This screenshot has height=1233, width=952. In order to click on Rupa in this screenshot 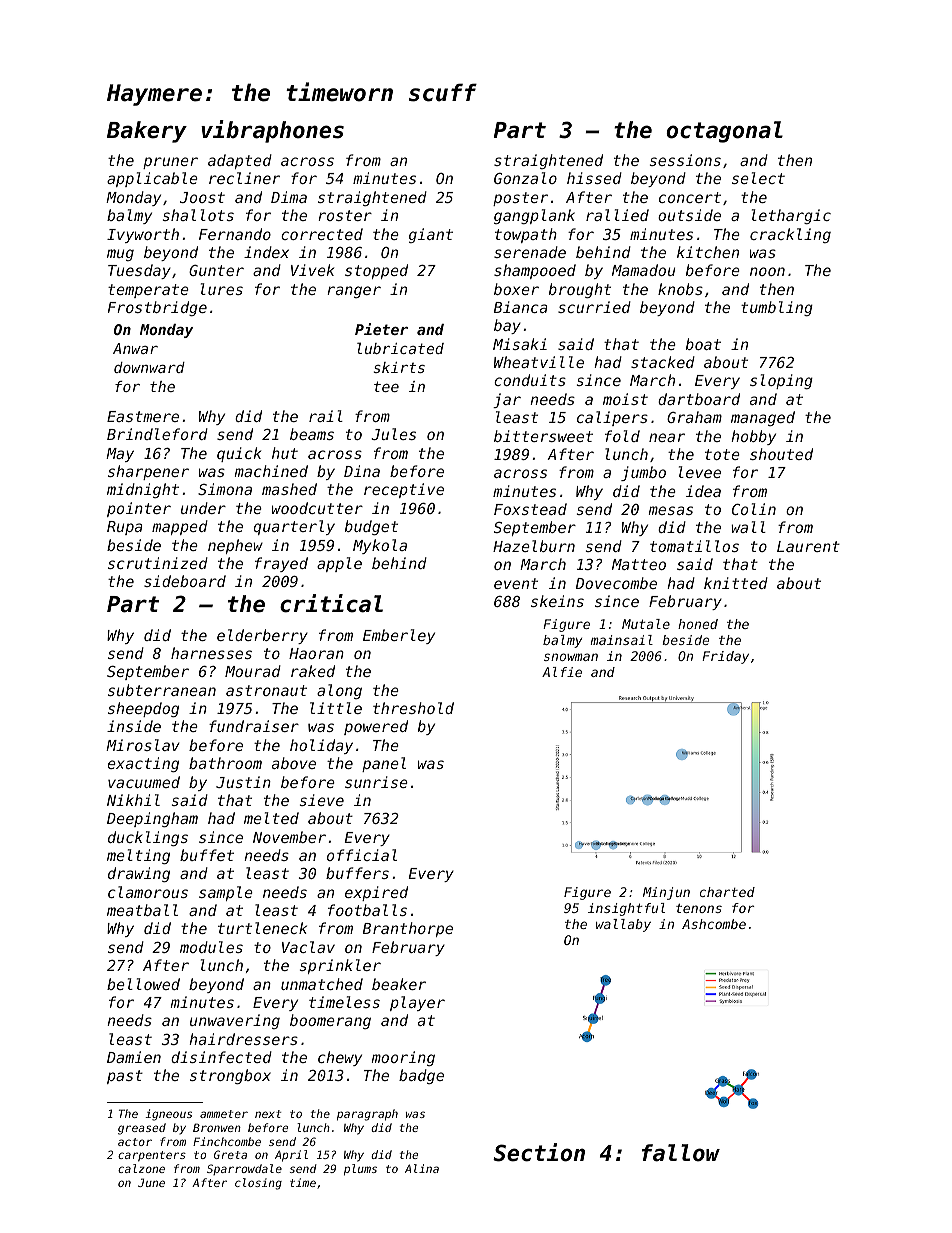, I will do `click(124, 528)`.
